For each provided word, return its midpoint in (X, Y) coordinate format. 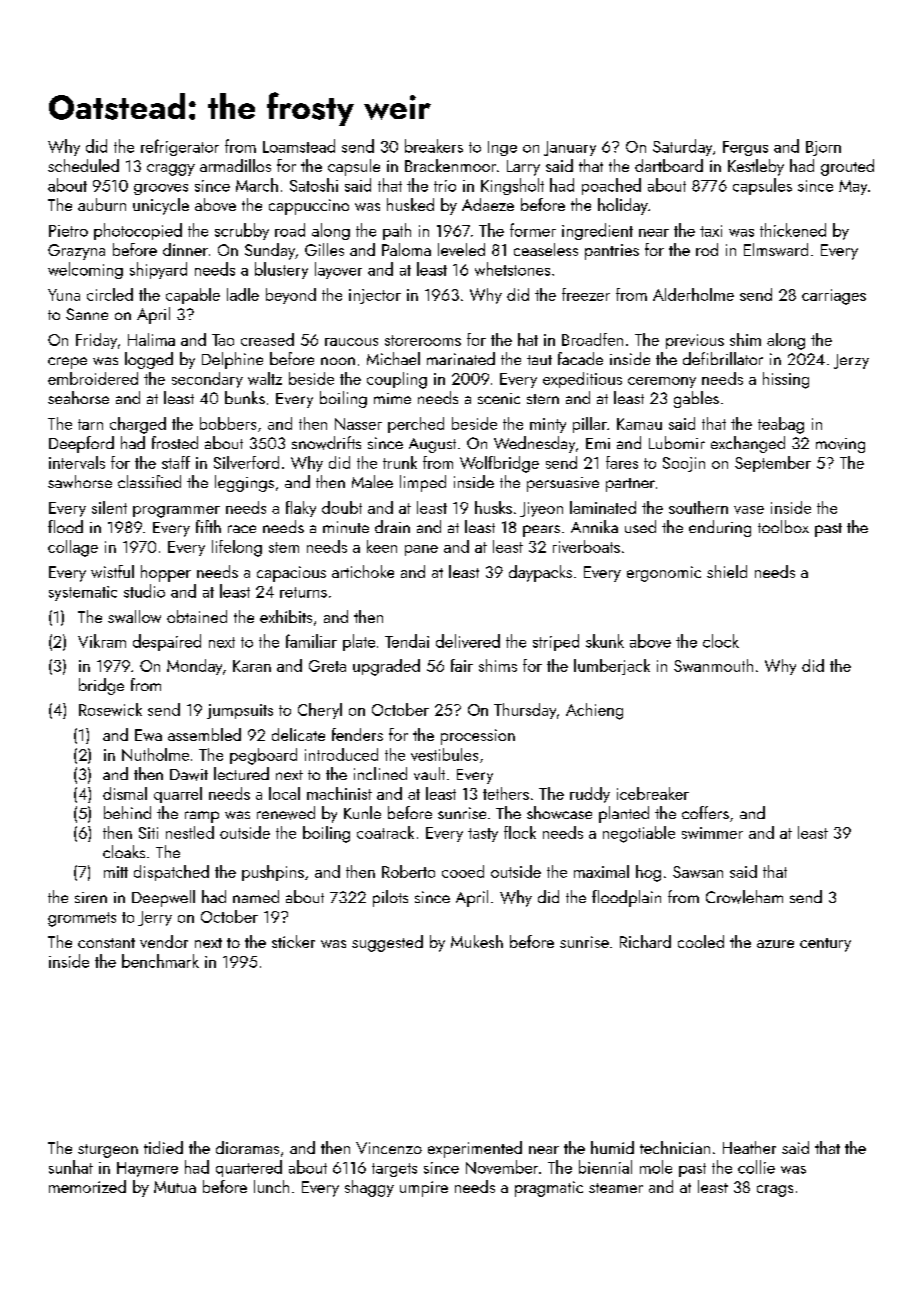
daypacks (540, 573)
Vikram (102, 641)
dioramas (247, 1147)
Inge (502, 148)
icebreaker (653, 793)
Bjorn (823, 148)
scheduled (83, 165)
